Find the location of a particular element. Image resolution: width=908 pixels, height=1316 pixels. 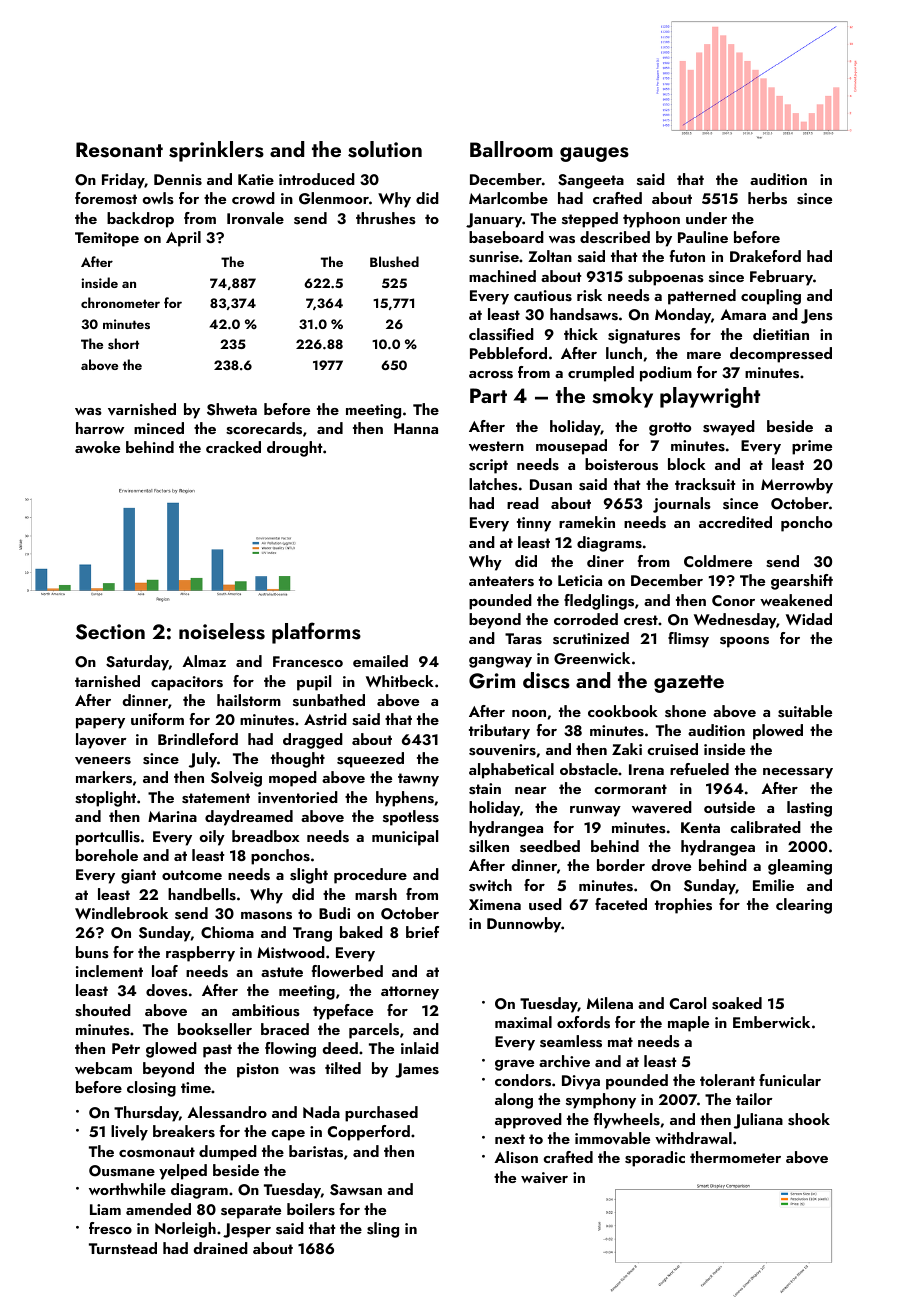

used is located at coordinates (545, 904).
